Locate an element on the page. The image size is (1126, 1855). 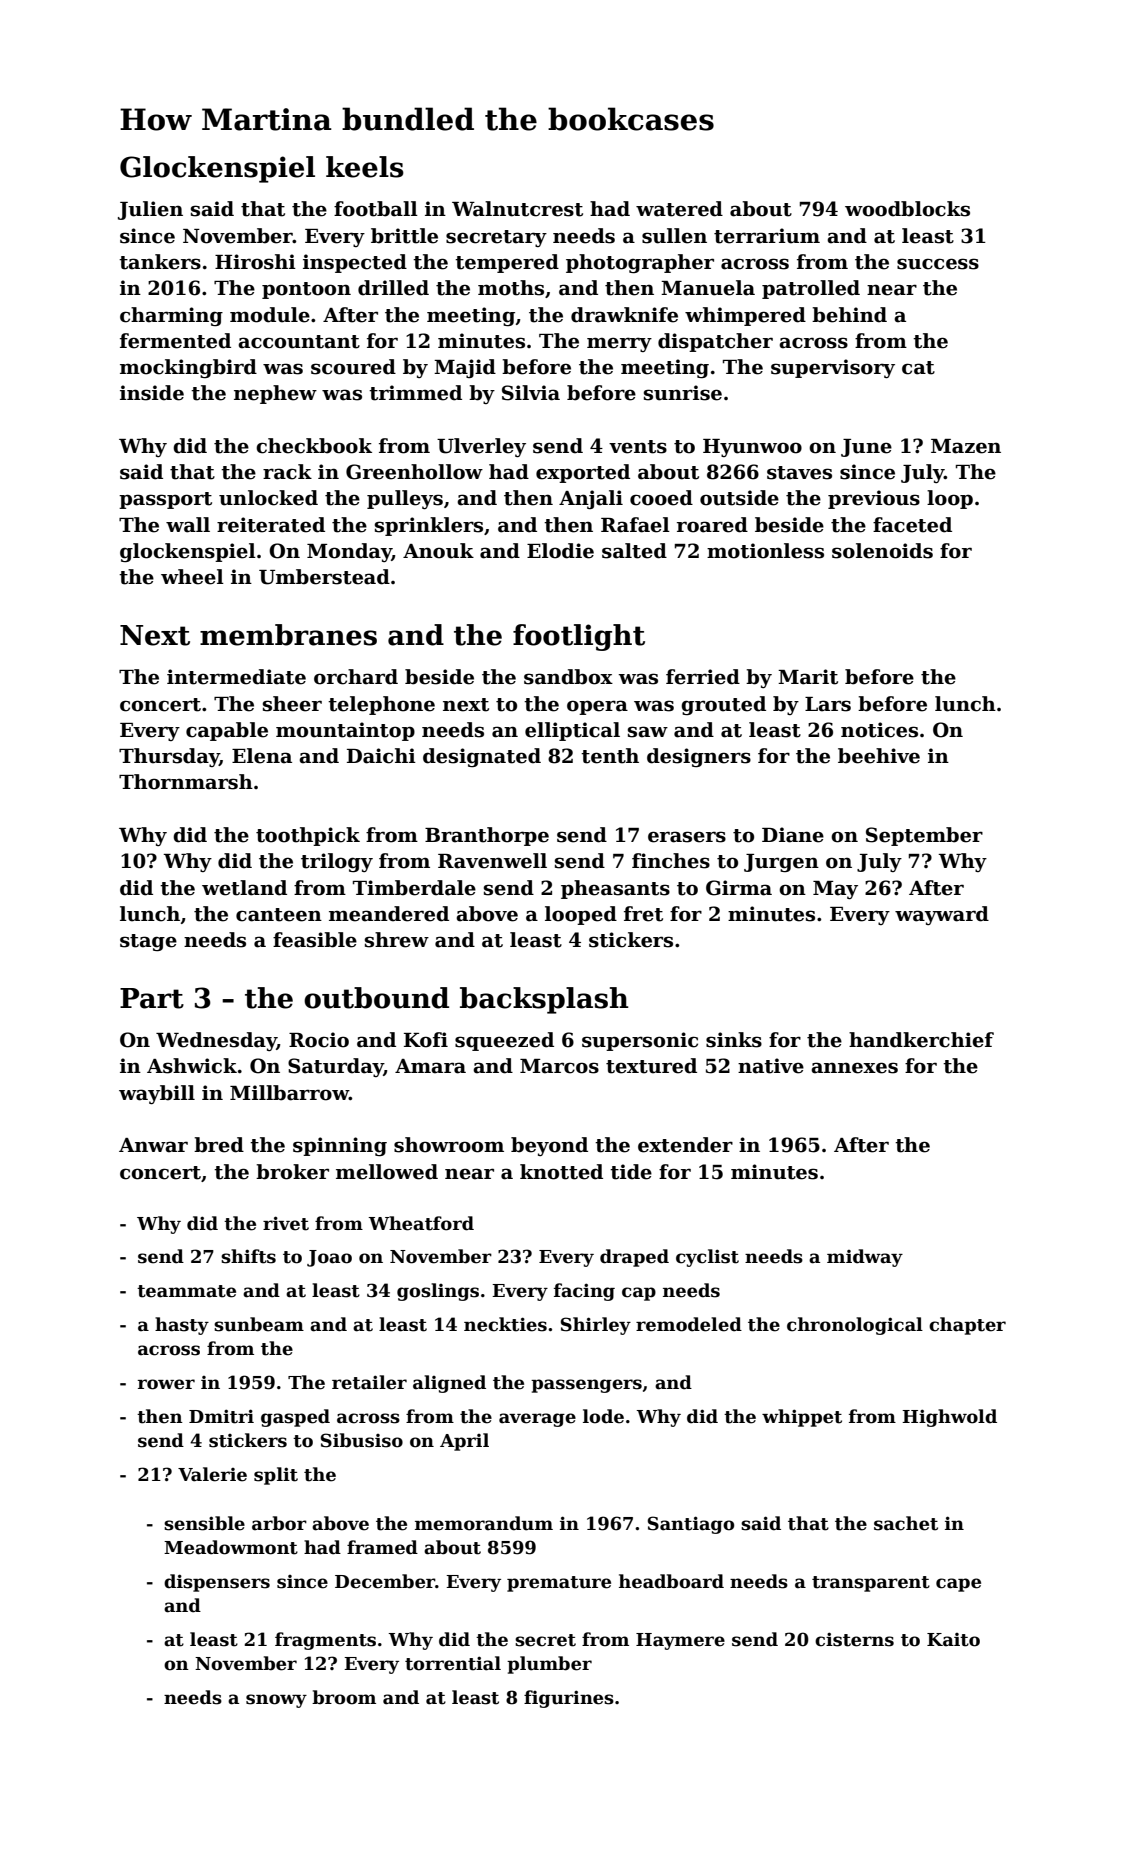
midway is located at coordinates (865, 1258).
